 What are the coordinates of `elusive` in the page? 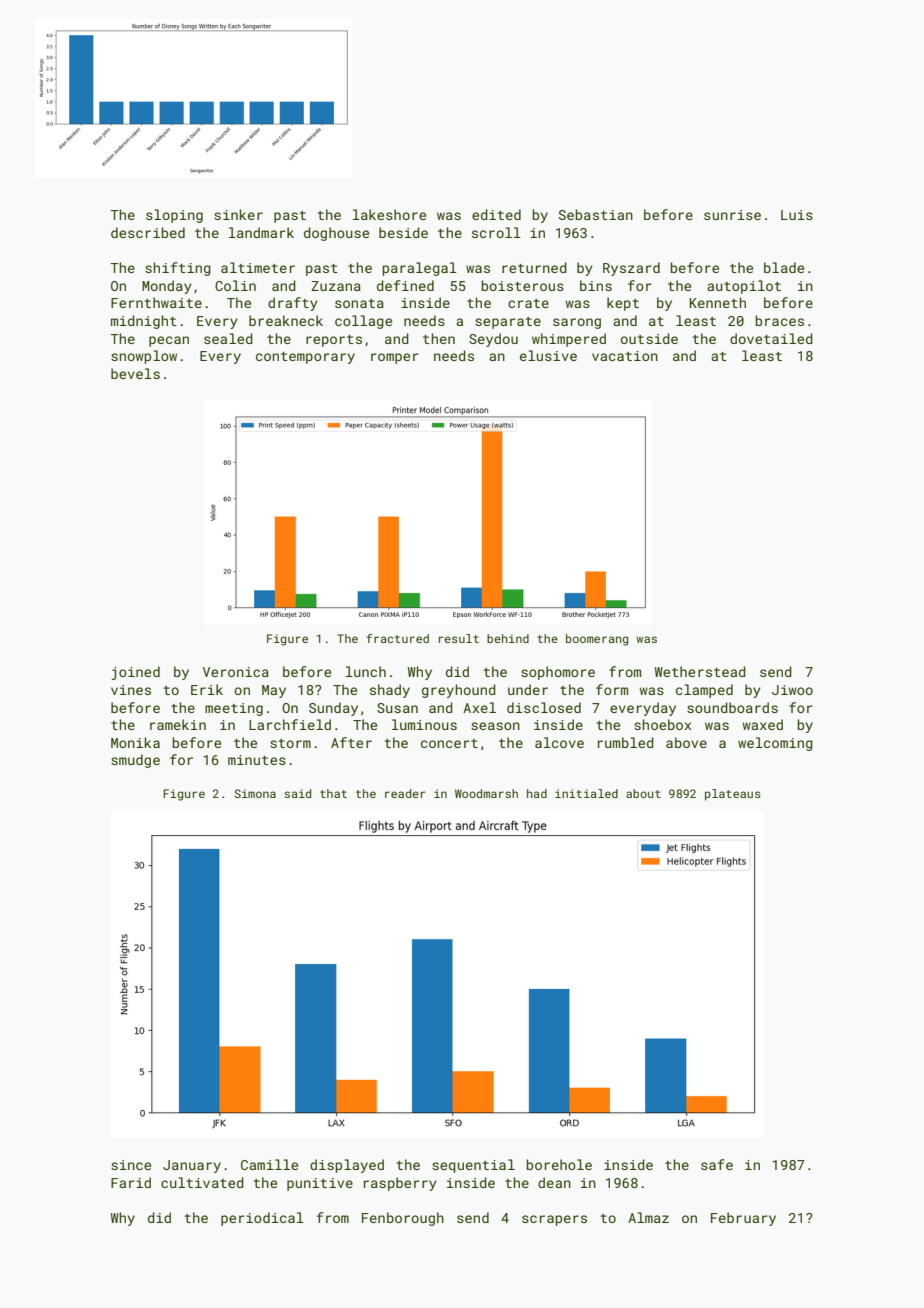 It's located at (548, 355).
